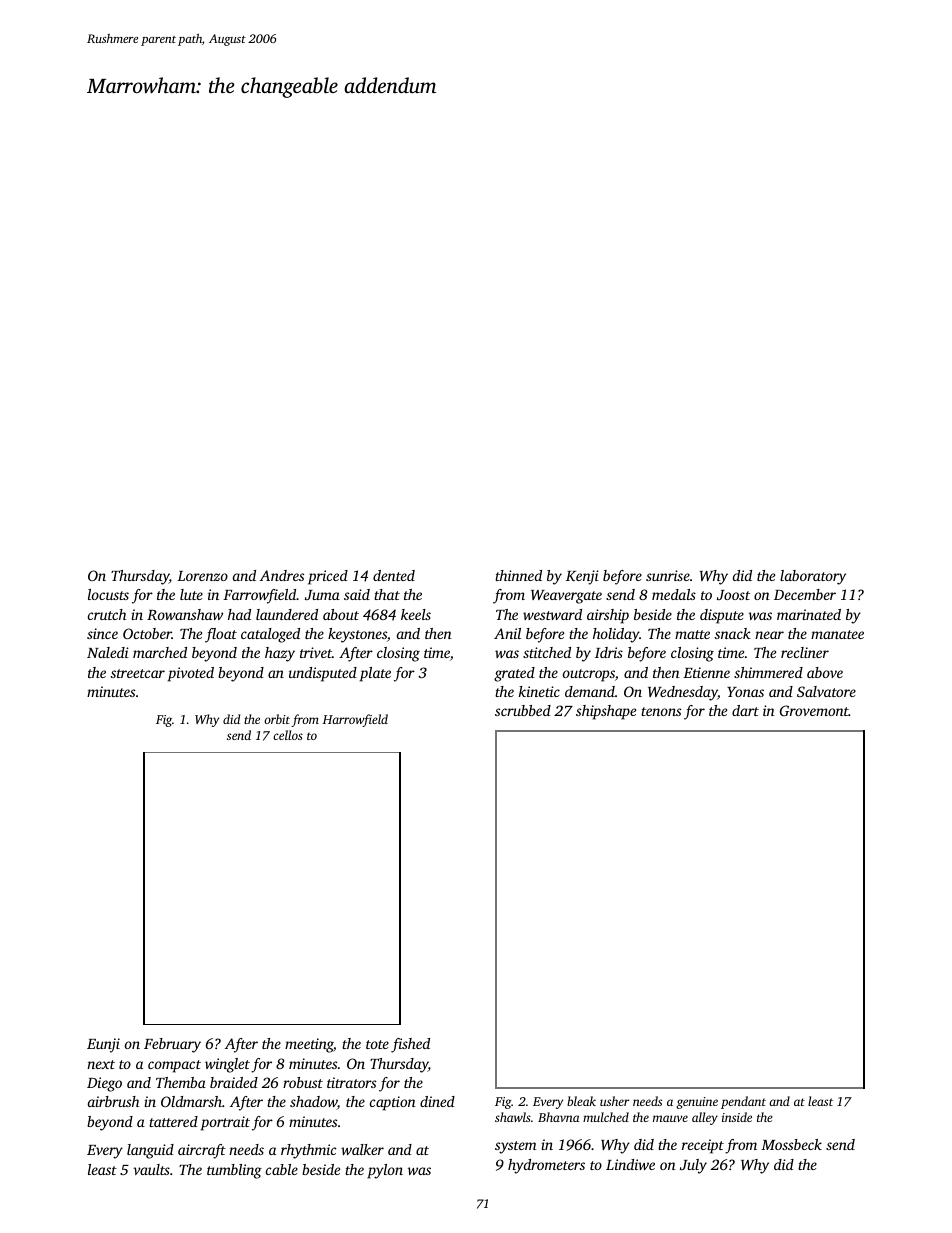 The height and width of the screenshot is (1233, 952). Describe the element at coordinates (173, 1121) in the screenshot. I see `tattered` at that location.
